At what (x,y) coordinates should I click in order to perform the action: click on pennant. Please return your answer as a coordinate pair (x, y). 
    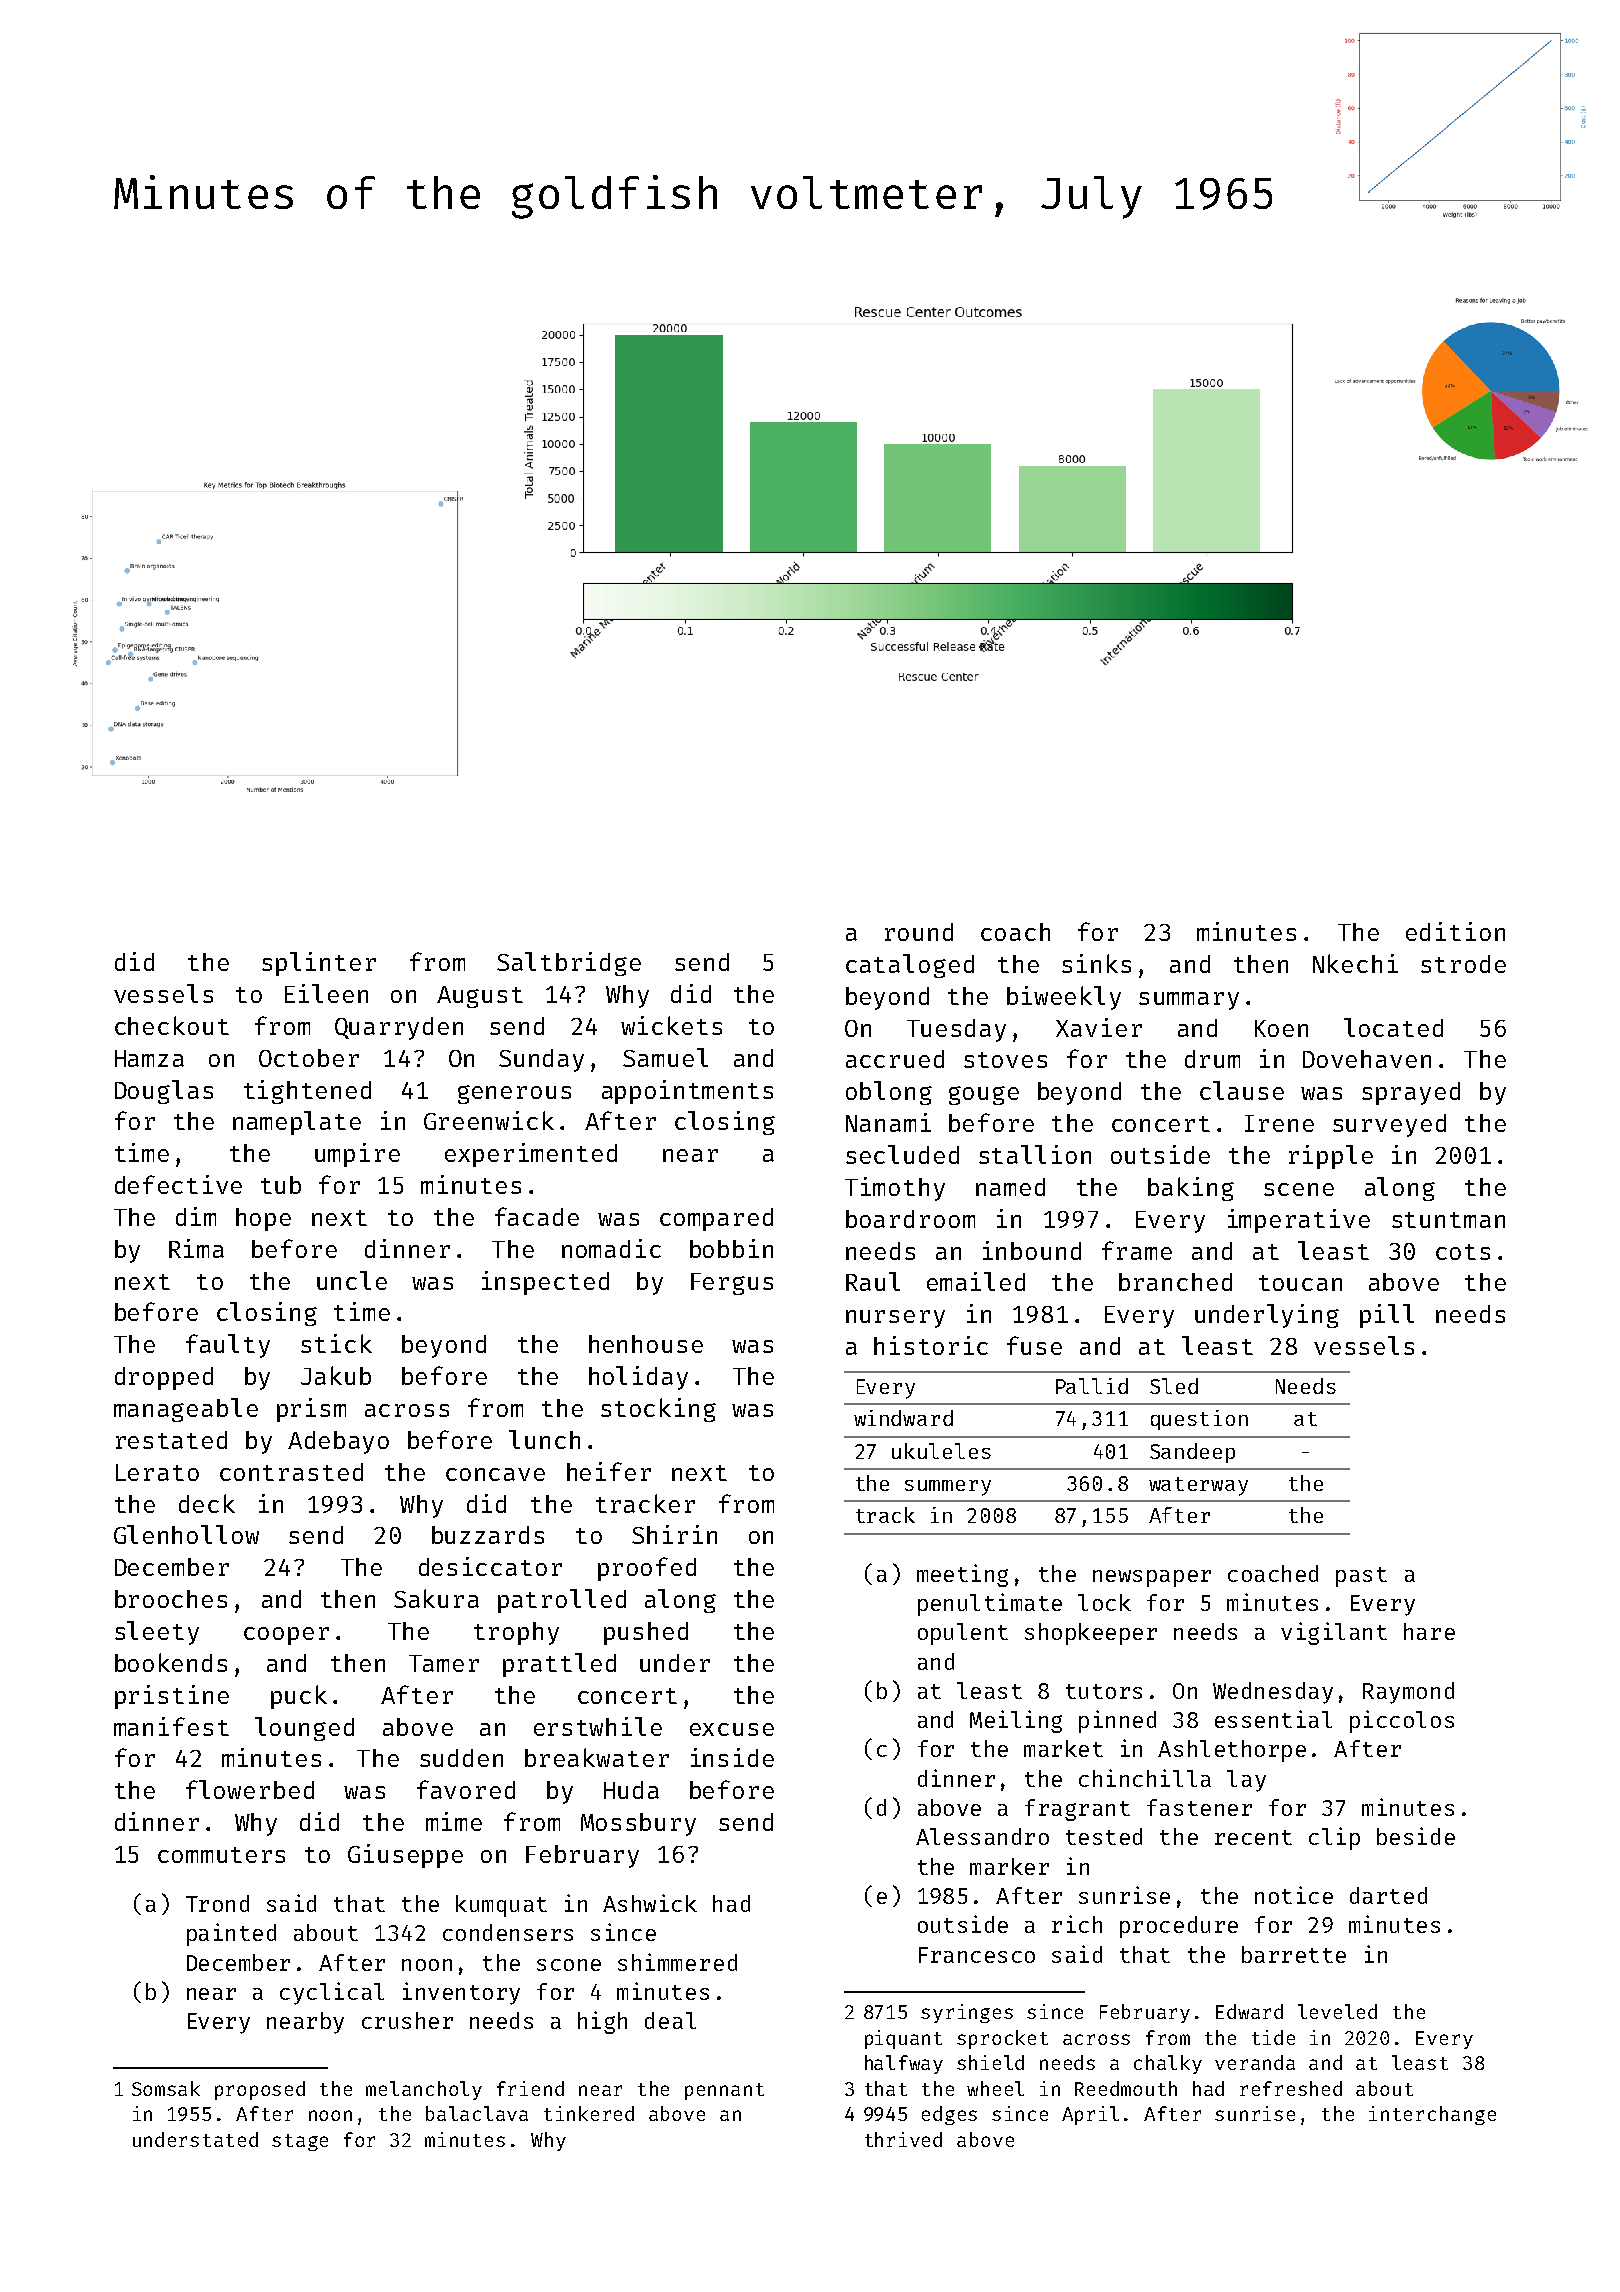
    Looking at the image, I should click on (724, 2091).
